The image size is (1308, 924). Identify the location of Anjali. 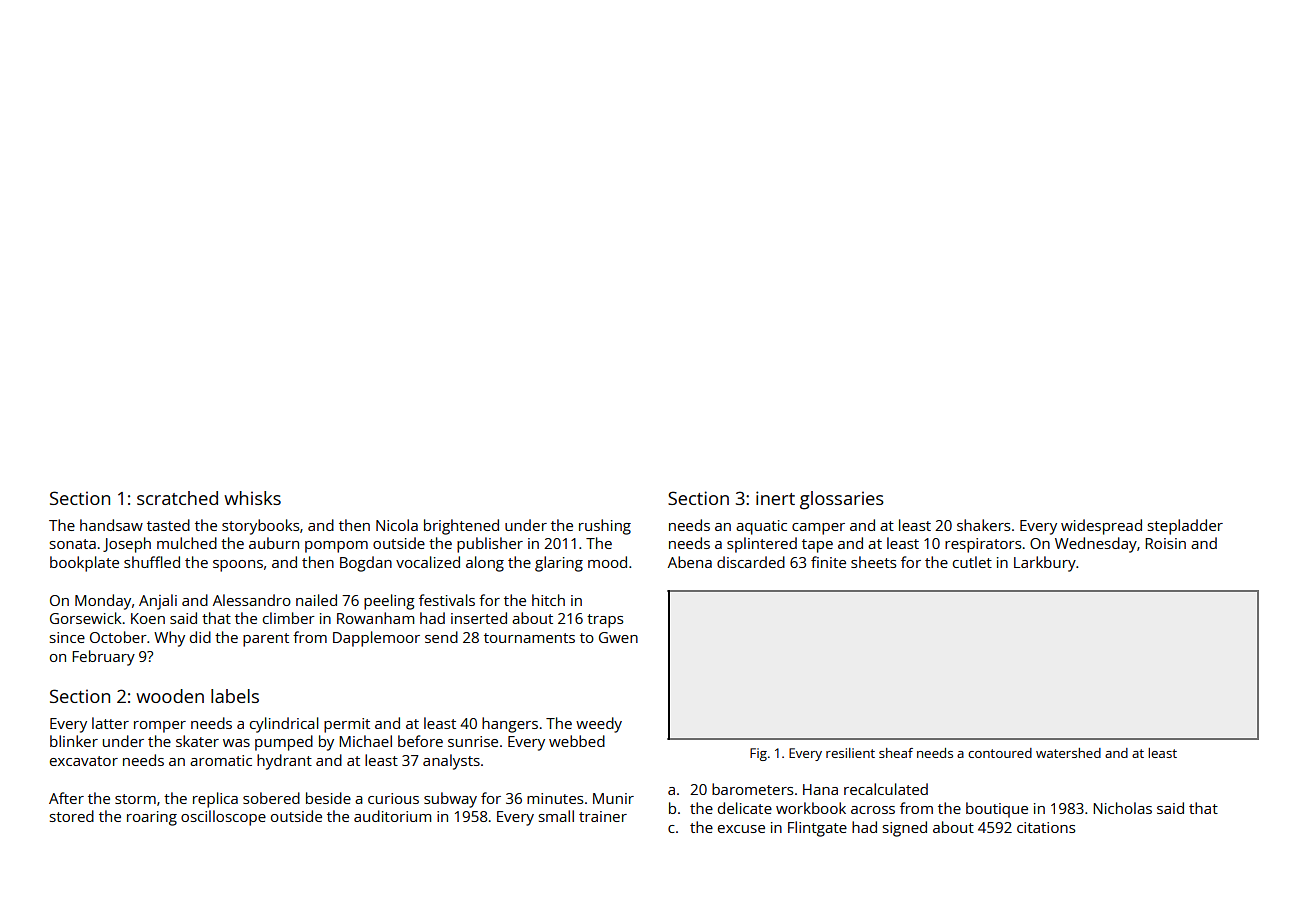
(158, 602).
